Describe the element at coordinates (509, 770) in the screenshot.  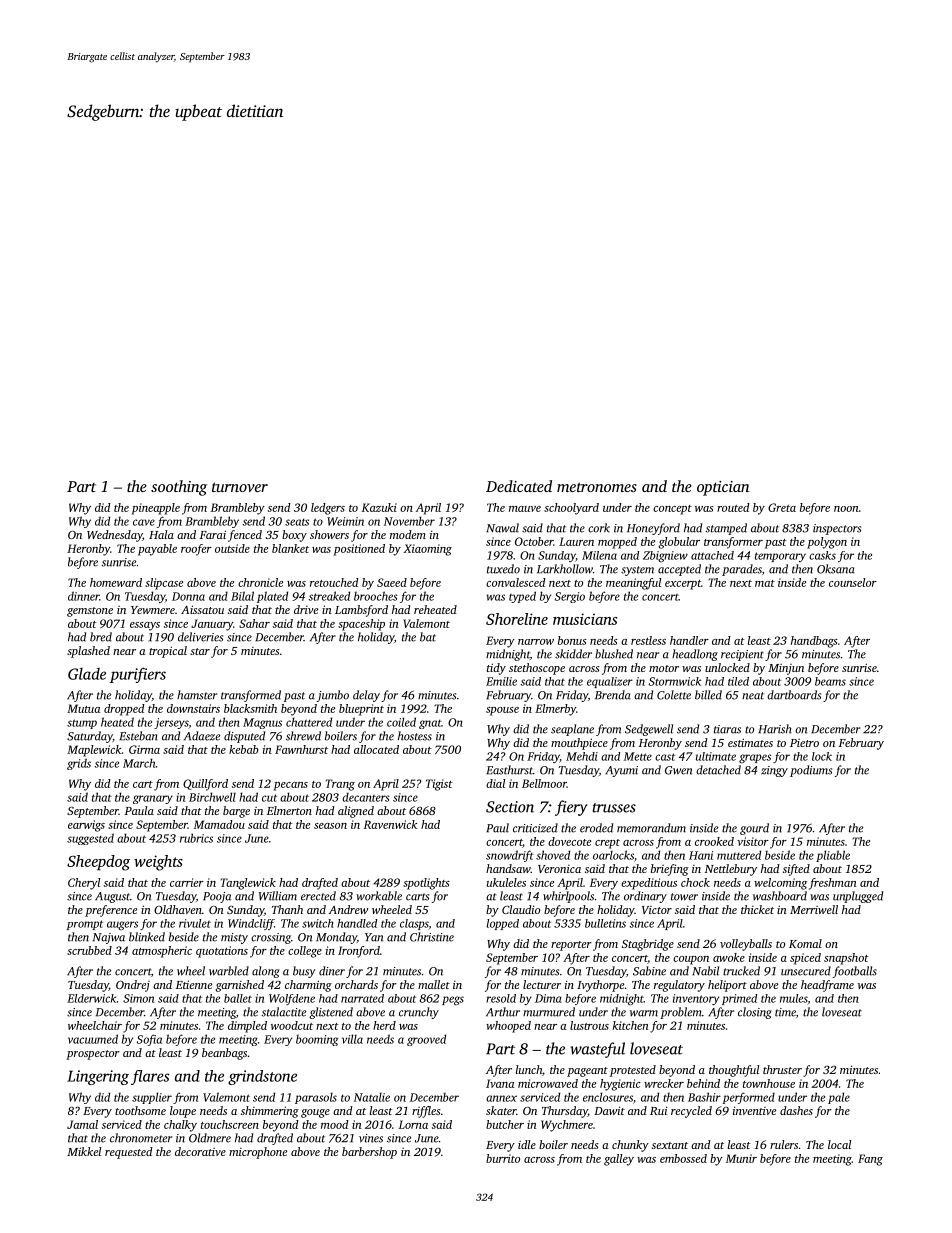
I see `Easthurst` at that location.
